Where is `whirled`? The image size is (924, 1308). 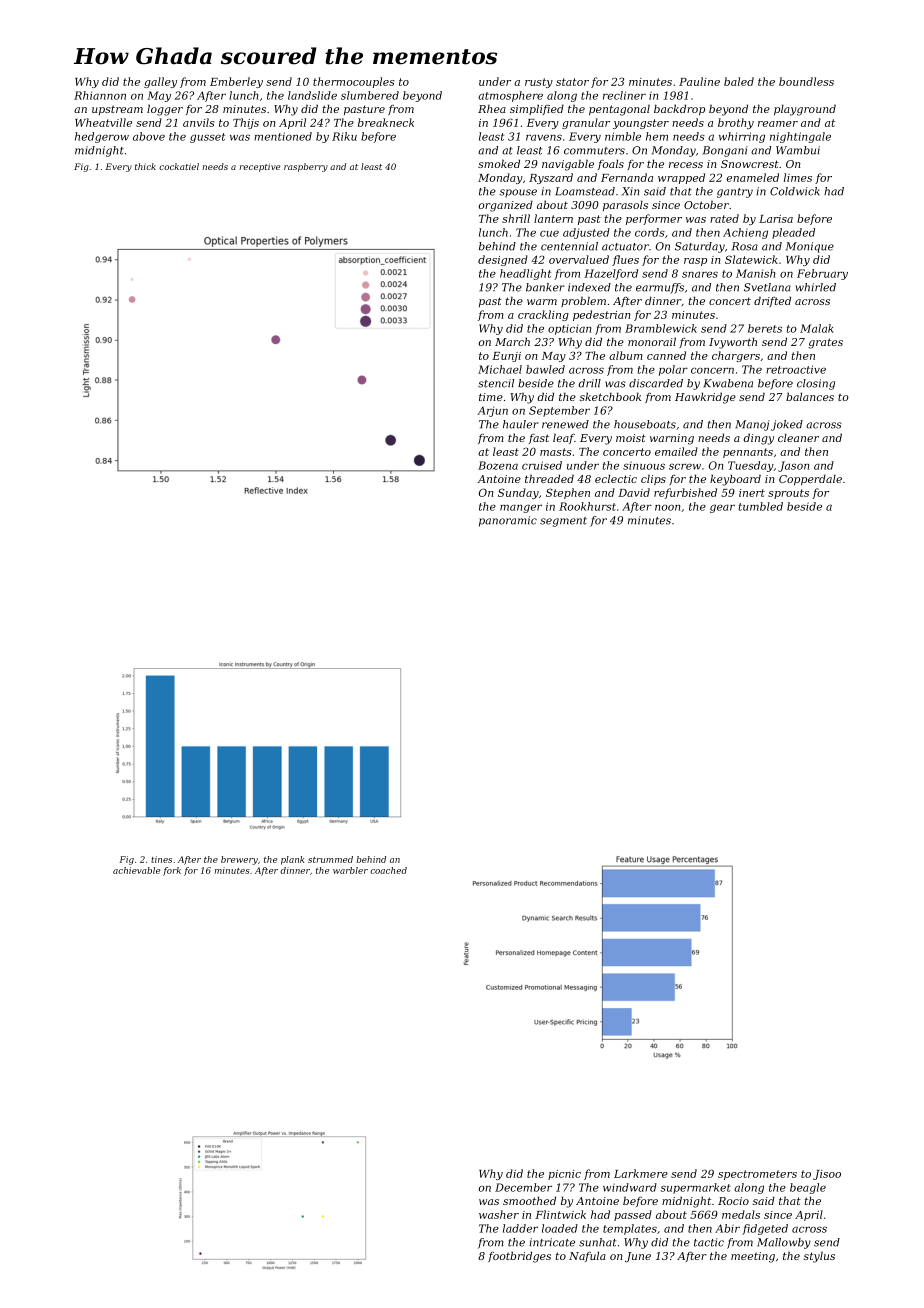
whirled is located at coordinates (816, 287).
